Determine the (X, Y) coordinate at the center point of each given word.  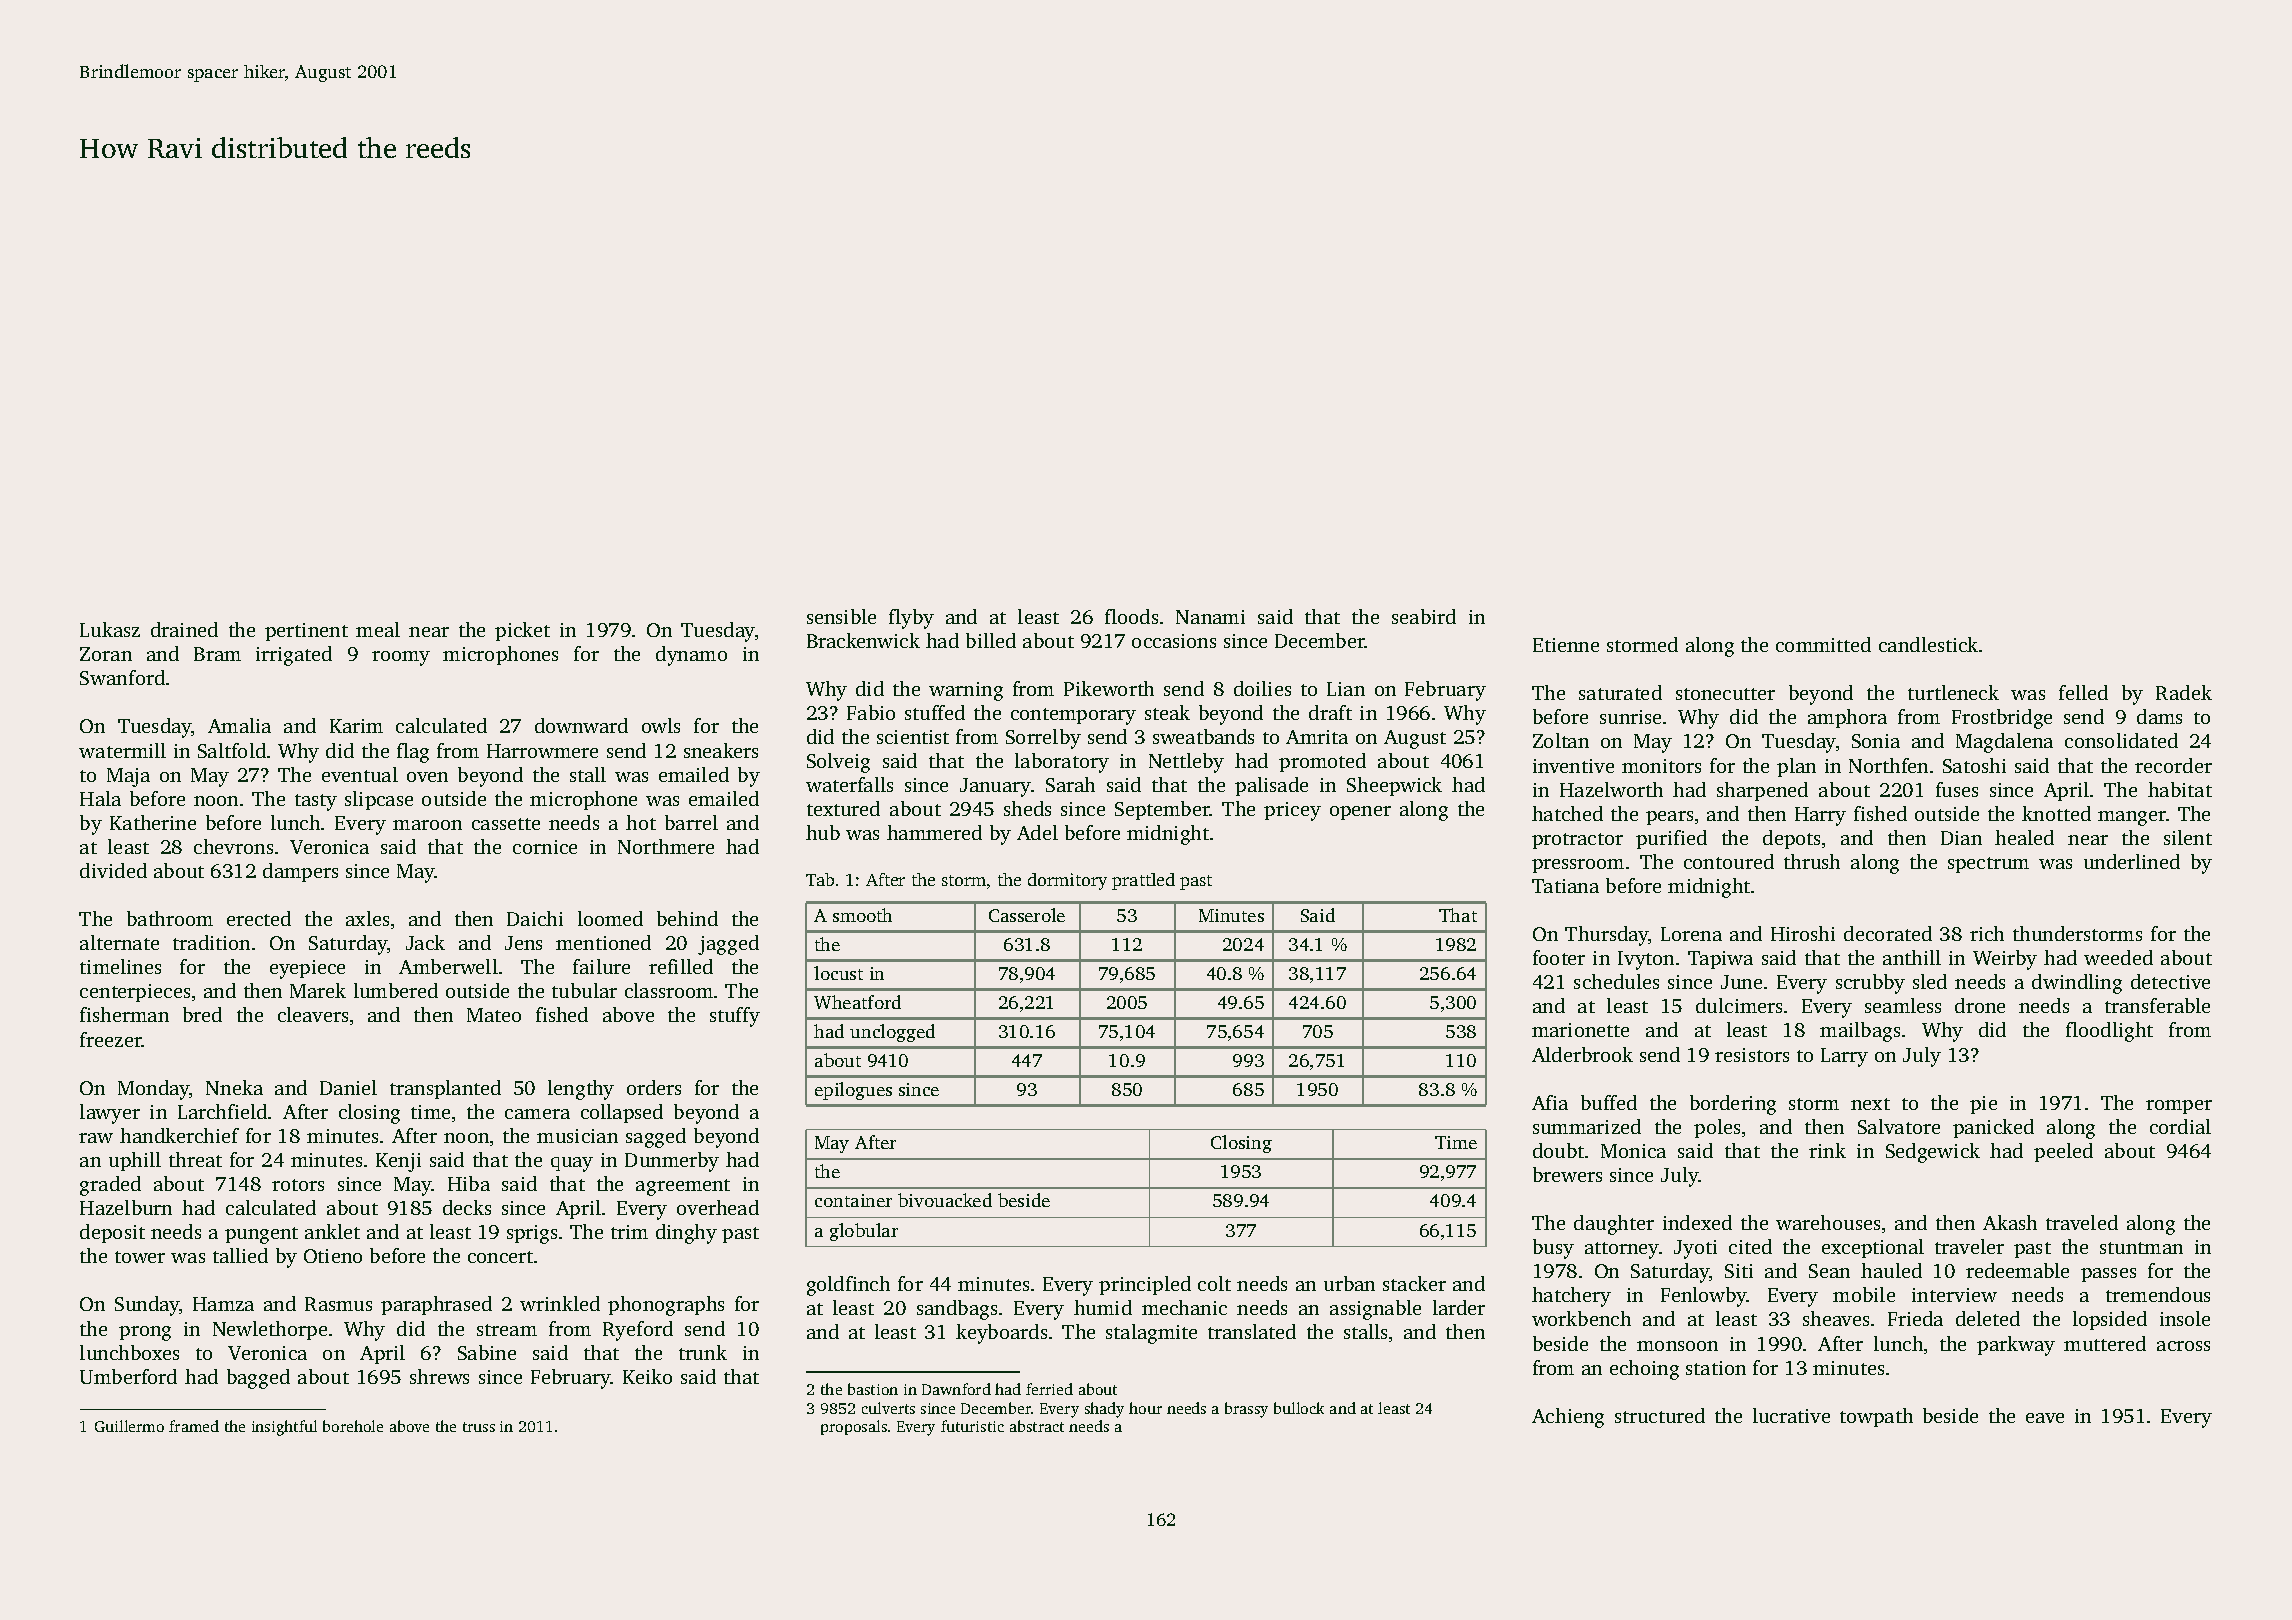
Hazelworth (1611, 789)
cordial (2180, 1126)
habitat (2180, 789)
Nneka (234, 1087)
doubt (1558, 1150)
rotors (298, 1185)
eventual (360, 774)
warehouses (1828, 1222)
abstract (1037, 1426)
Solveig (838, 763)
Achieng (1568, 1418)
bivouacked (945, 1200)
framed (194, 1426)
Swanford (122, 677)
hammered (934, 832)
